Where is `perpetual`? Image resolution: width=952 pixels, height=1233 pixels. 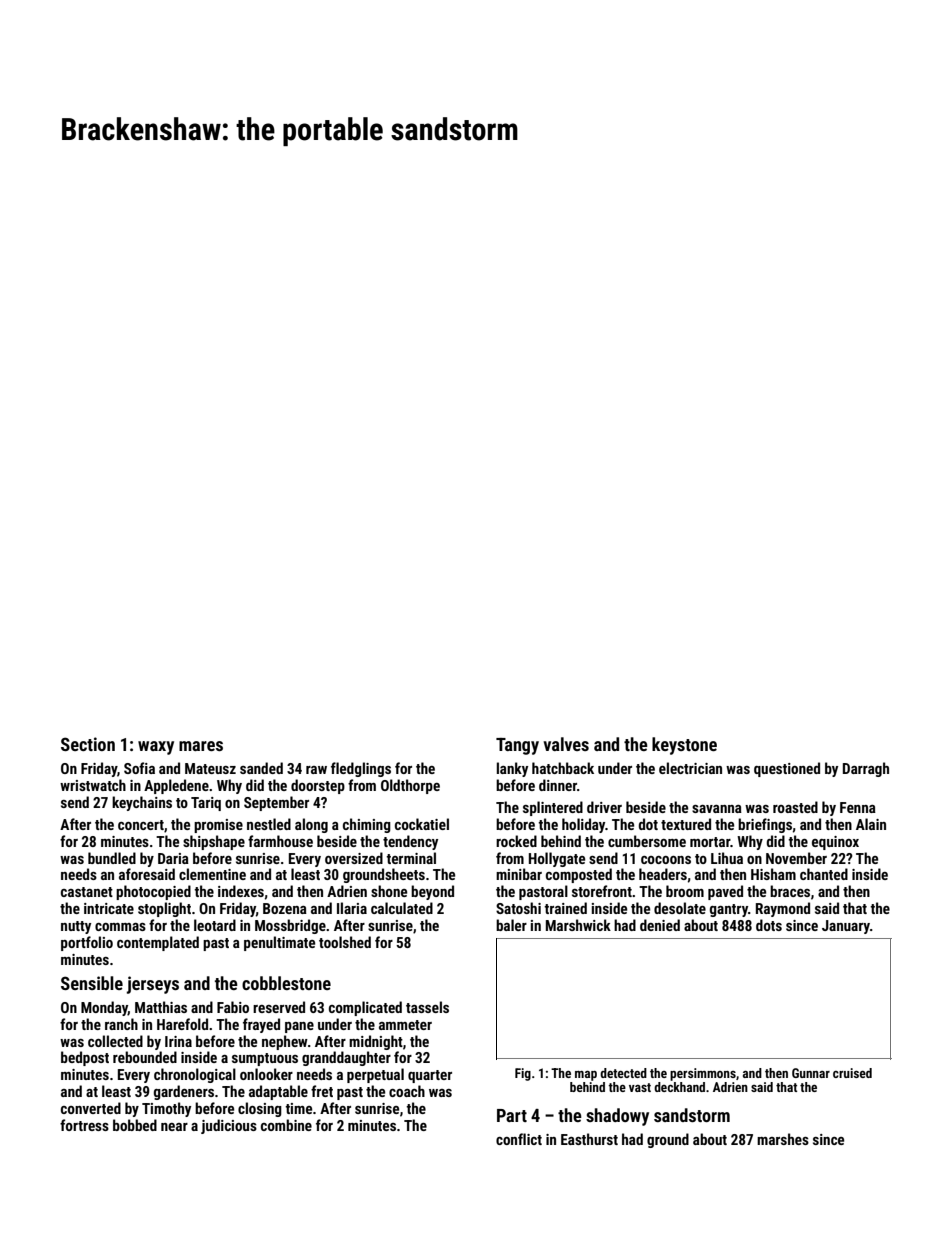
perpetual is located at coordinates (375, 1075).
